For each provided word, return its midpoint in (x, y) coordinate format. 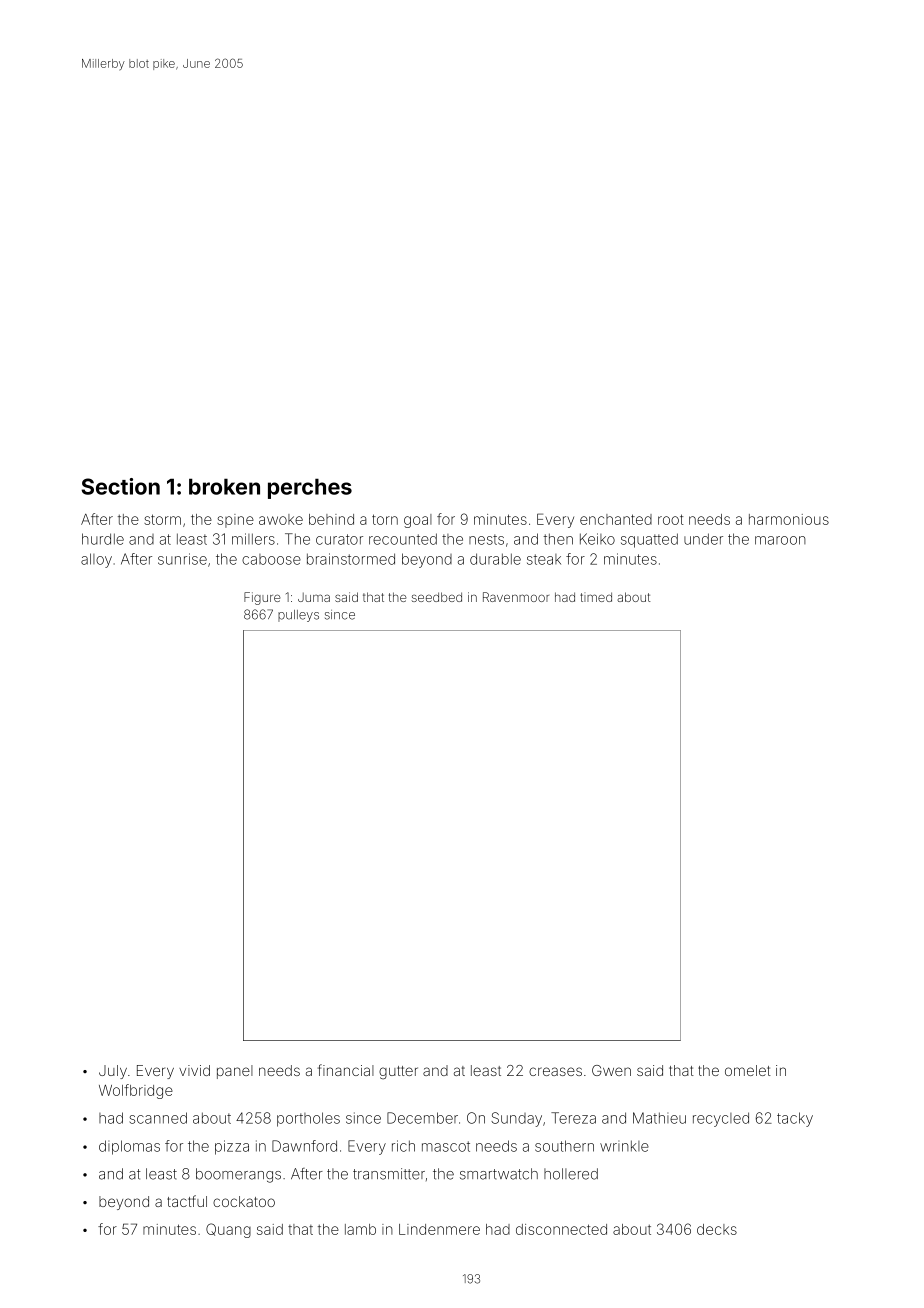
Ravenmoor (516, 597)
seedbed (437, 597)
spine (235, 521)
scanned (158, 1118)
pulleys (298, 616)
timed (596, 597)
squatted (649, 540)
